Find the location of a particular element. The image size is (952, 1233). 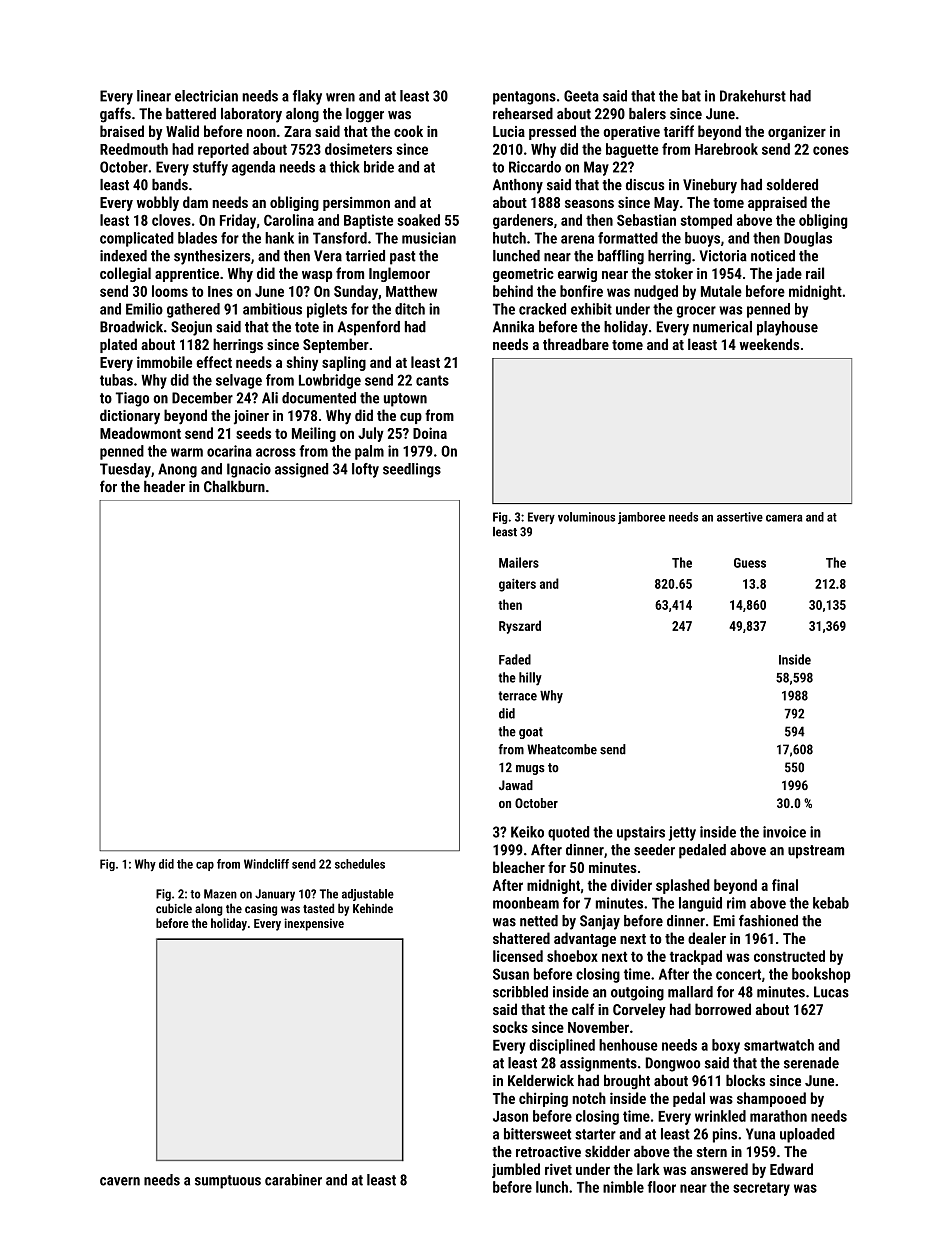

battered is located at coordinates (191, 114).
